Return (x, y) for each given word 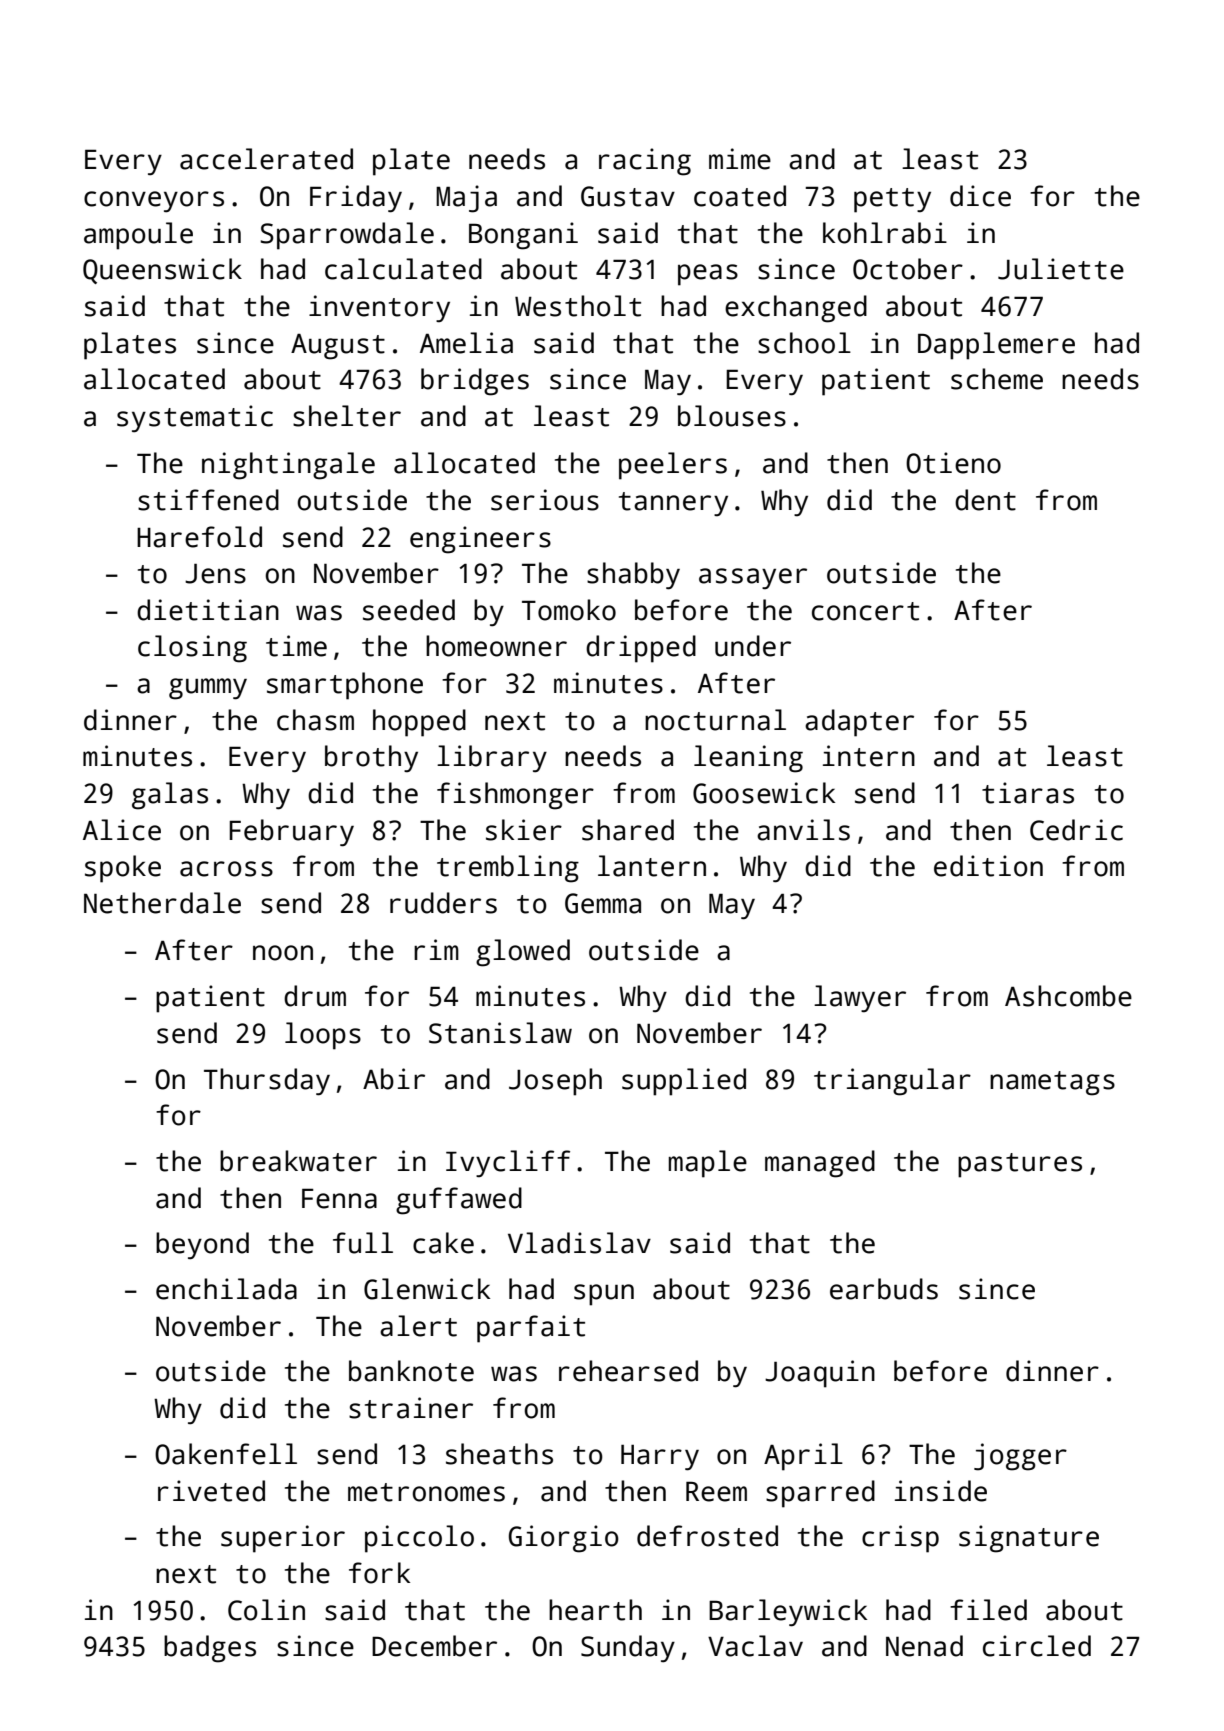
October (908, 269)
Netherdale (162, 903)
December (434, 1646)
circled (1037, 1646)
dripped (641, 649)
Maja (466, 199)
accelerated (266, 159)
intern (869, 756)
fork (379, 1573)
